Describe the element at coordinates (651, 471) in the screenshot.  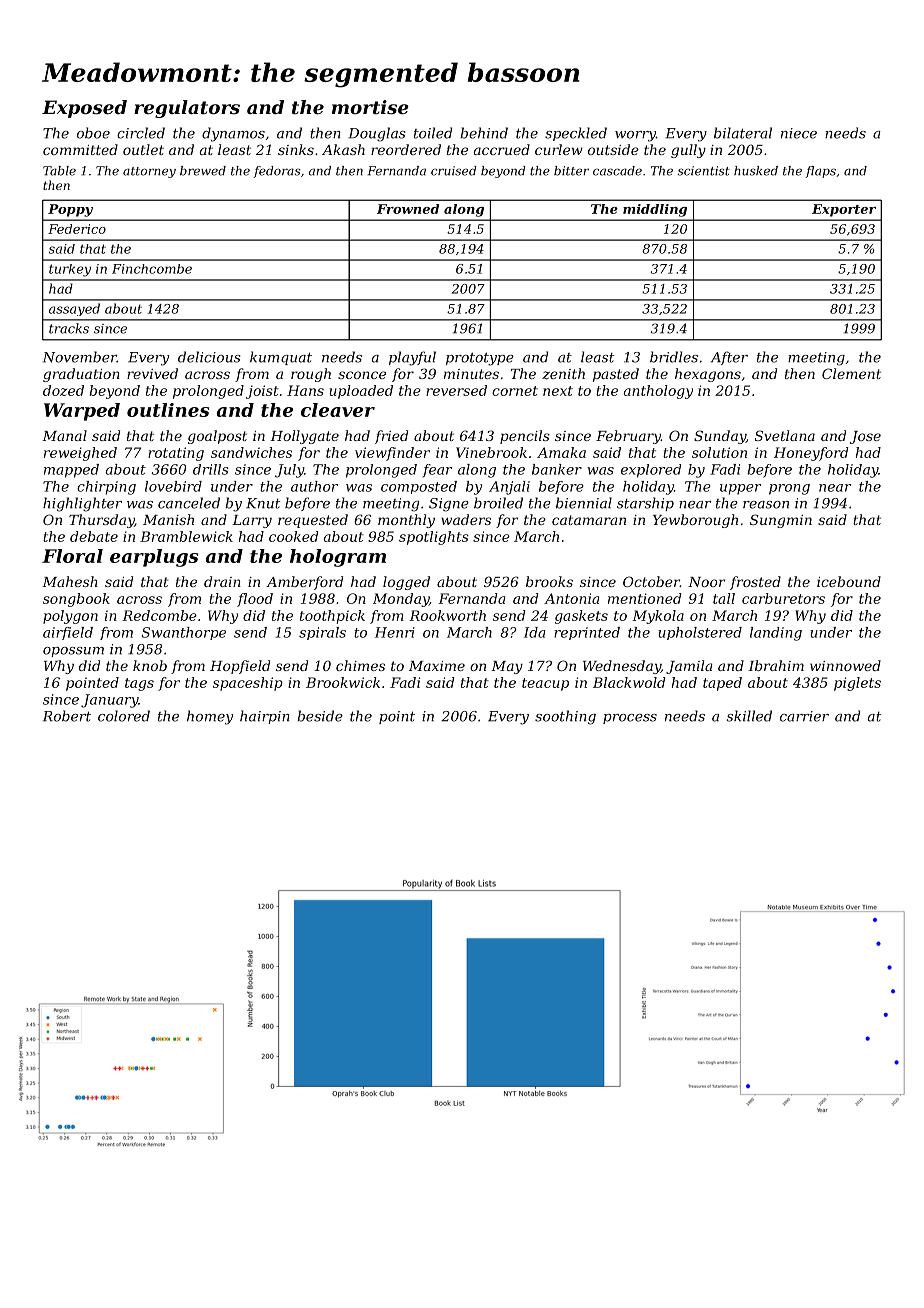
I see `explored` at that location.
